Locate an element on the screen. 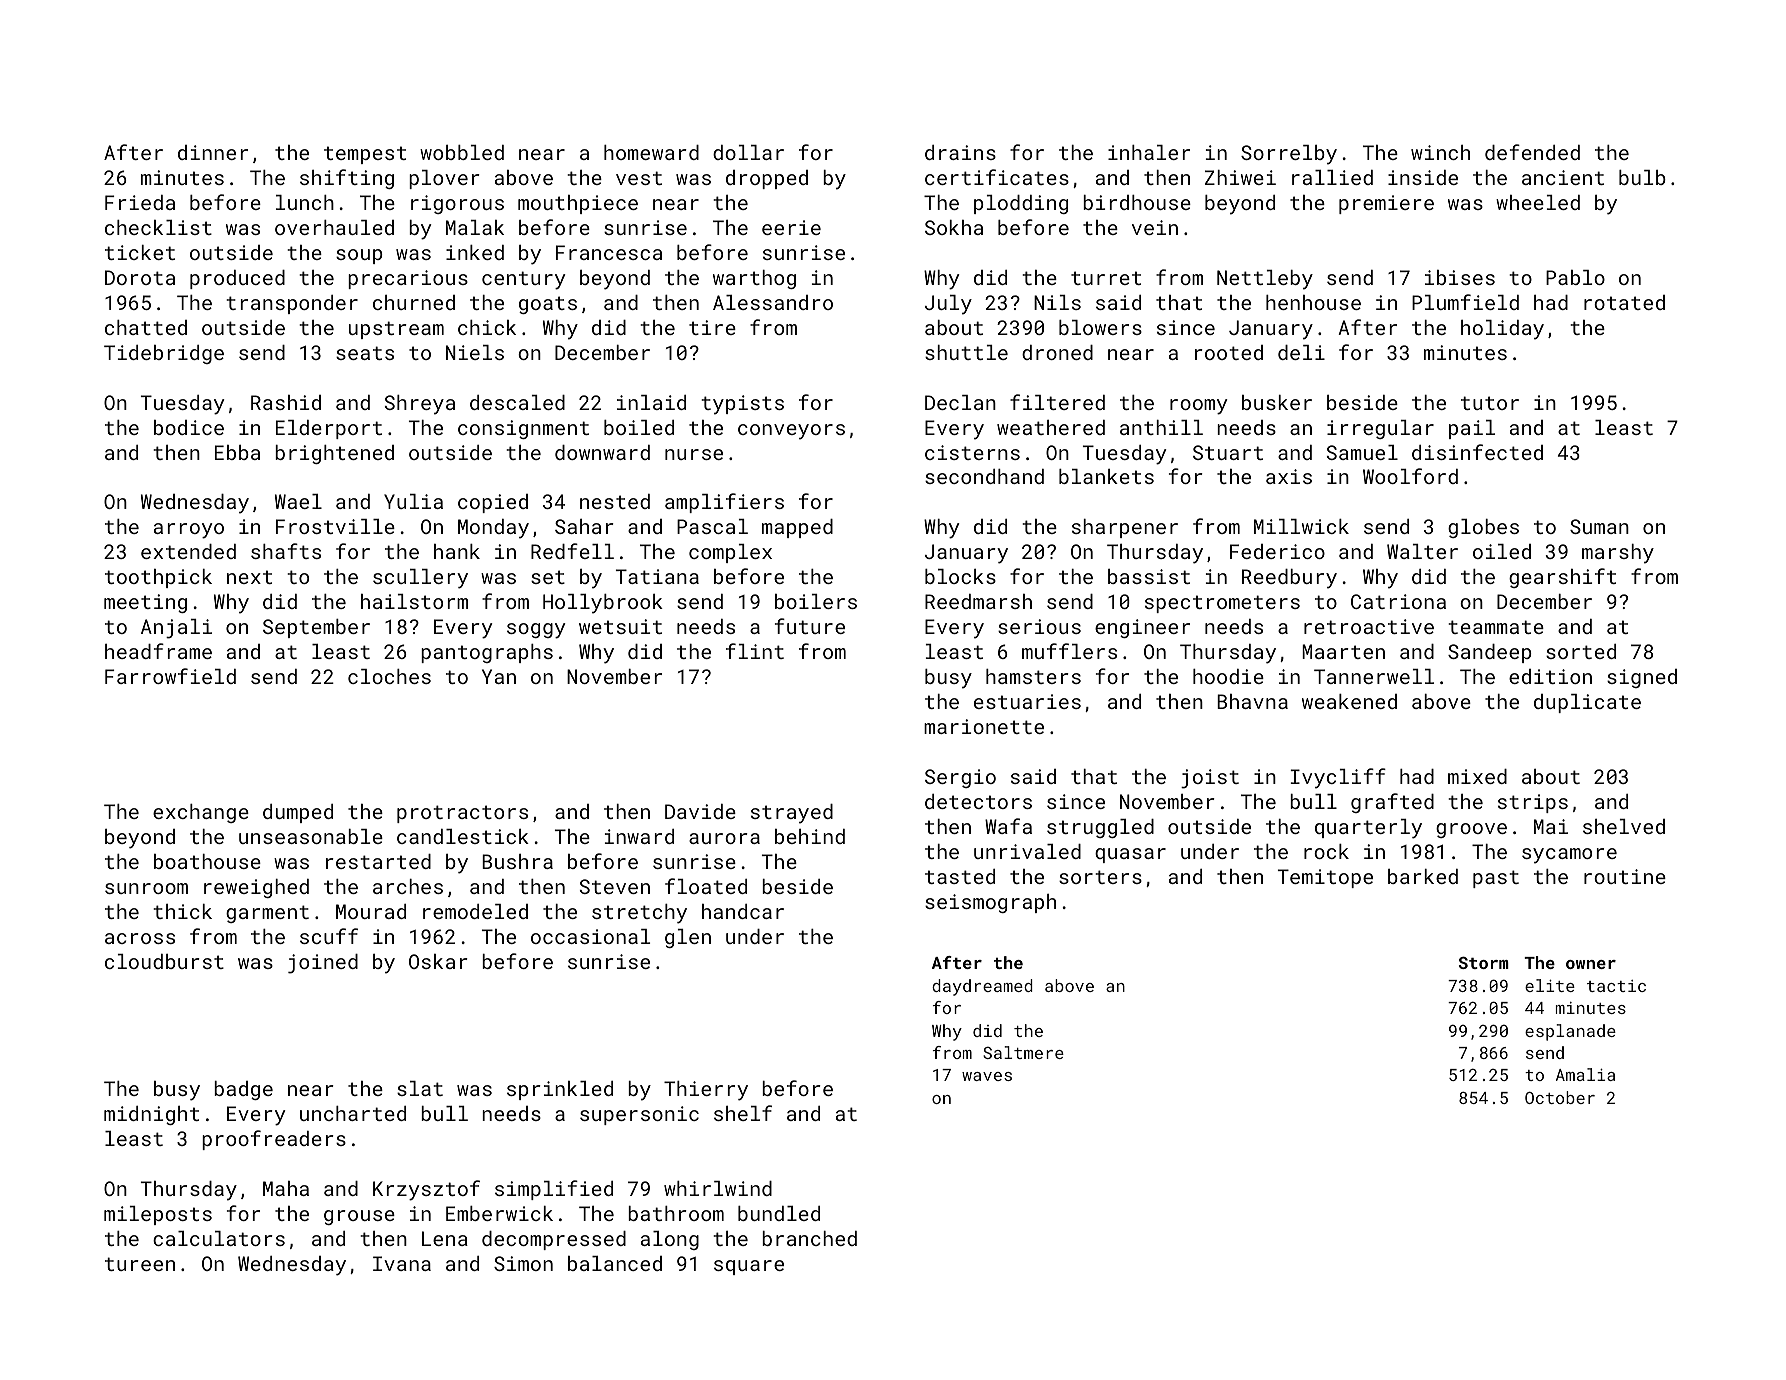 The width and height of the screenshot is (1786, 1380). October is located at coordinates (1560, 1097).
